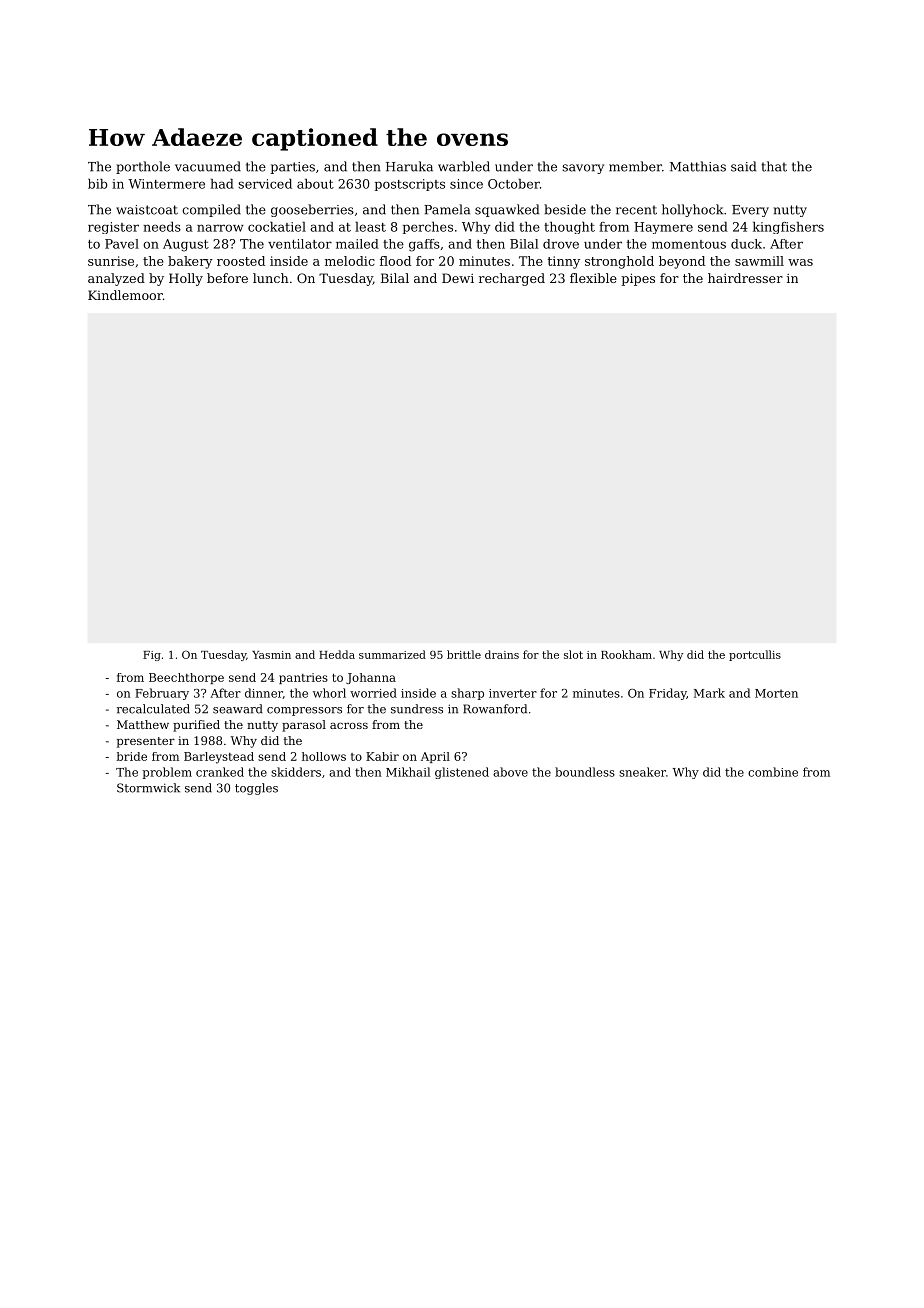 This image has height=1308, width=924. What do you see at coordinates (125, 295) in the image?
I see `Kindlemoor` at bounding box center [125, 295].
